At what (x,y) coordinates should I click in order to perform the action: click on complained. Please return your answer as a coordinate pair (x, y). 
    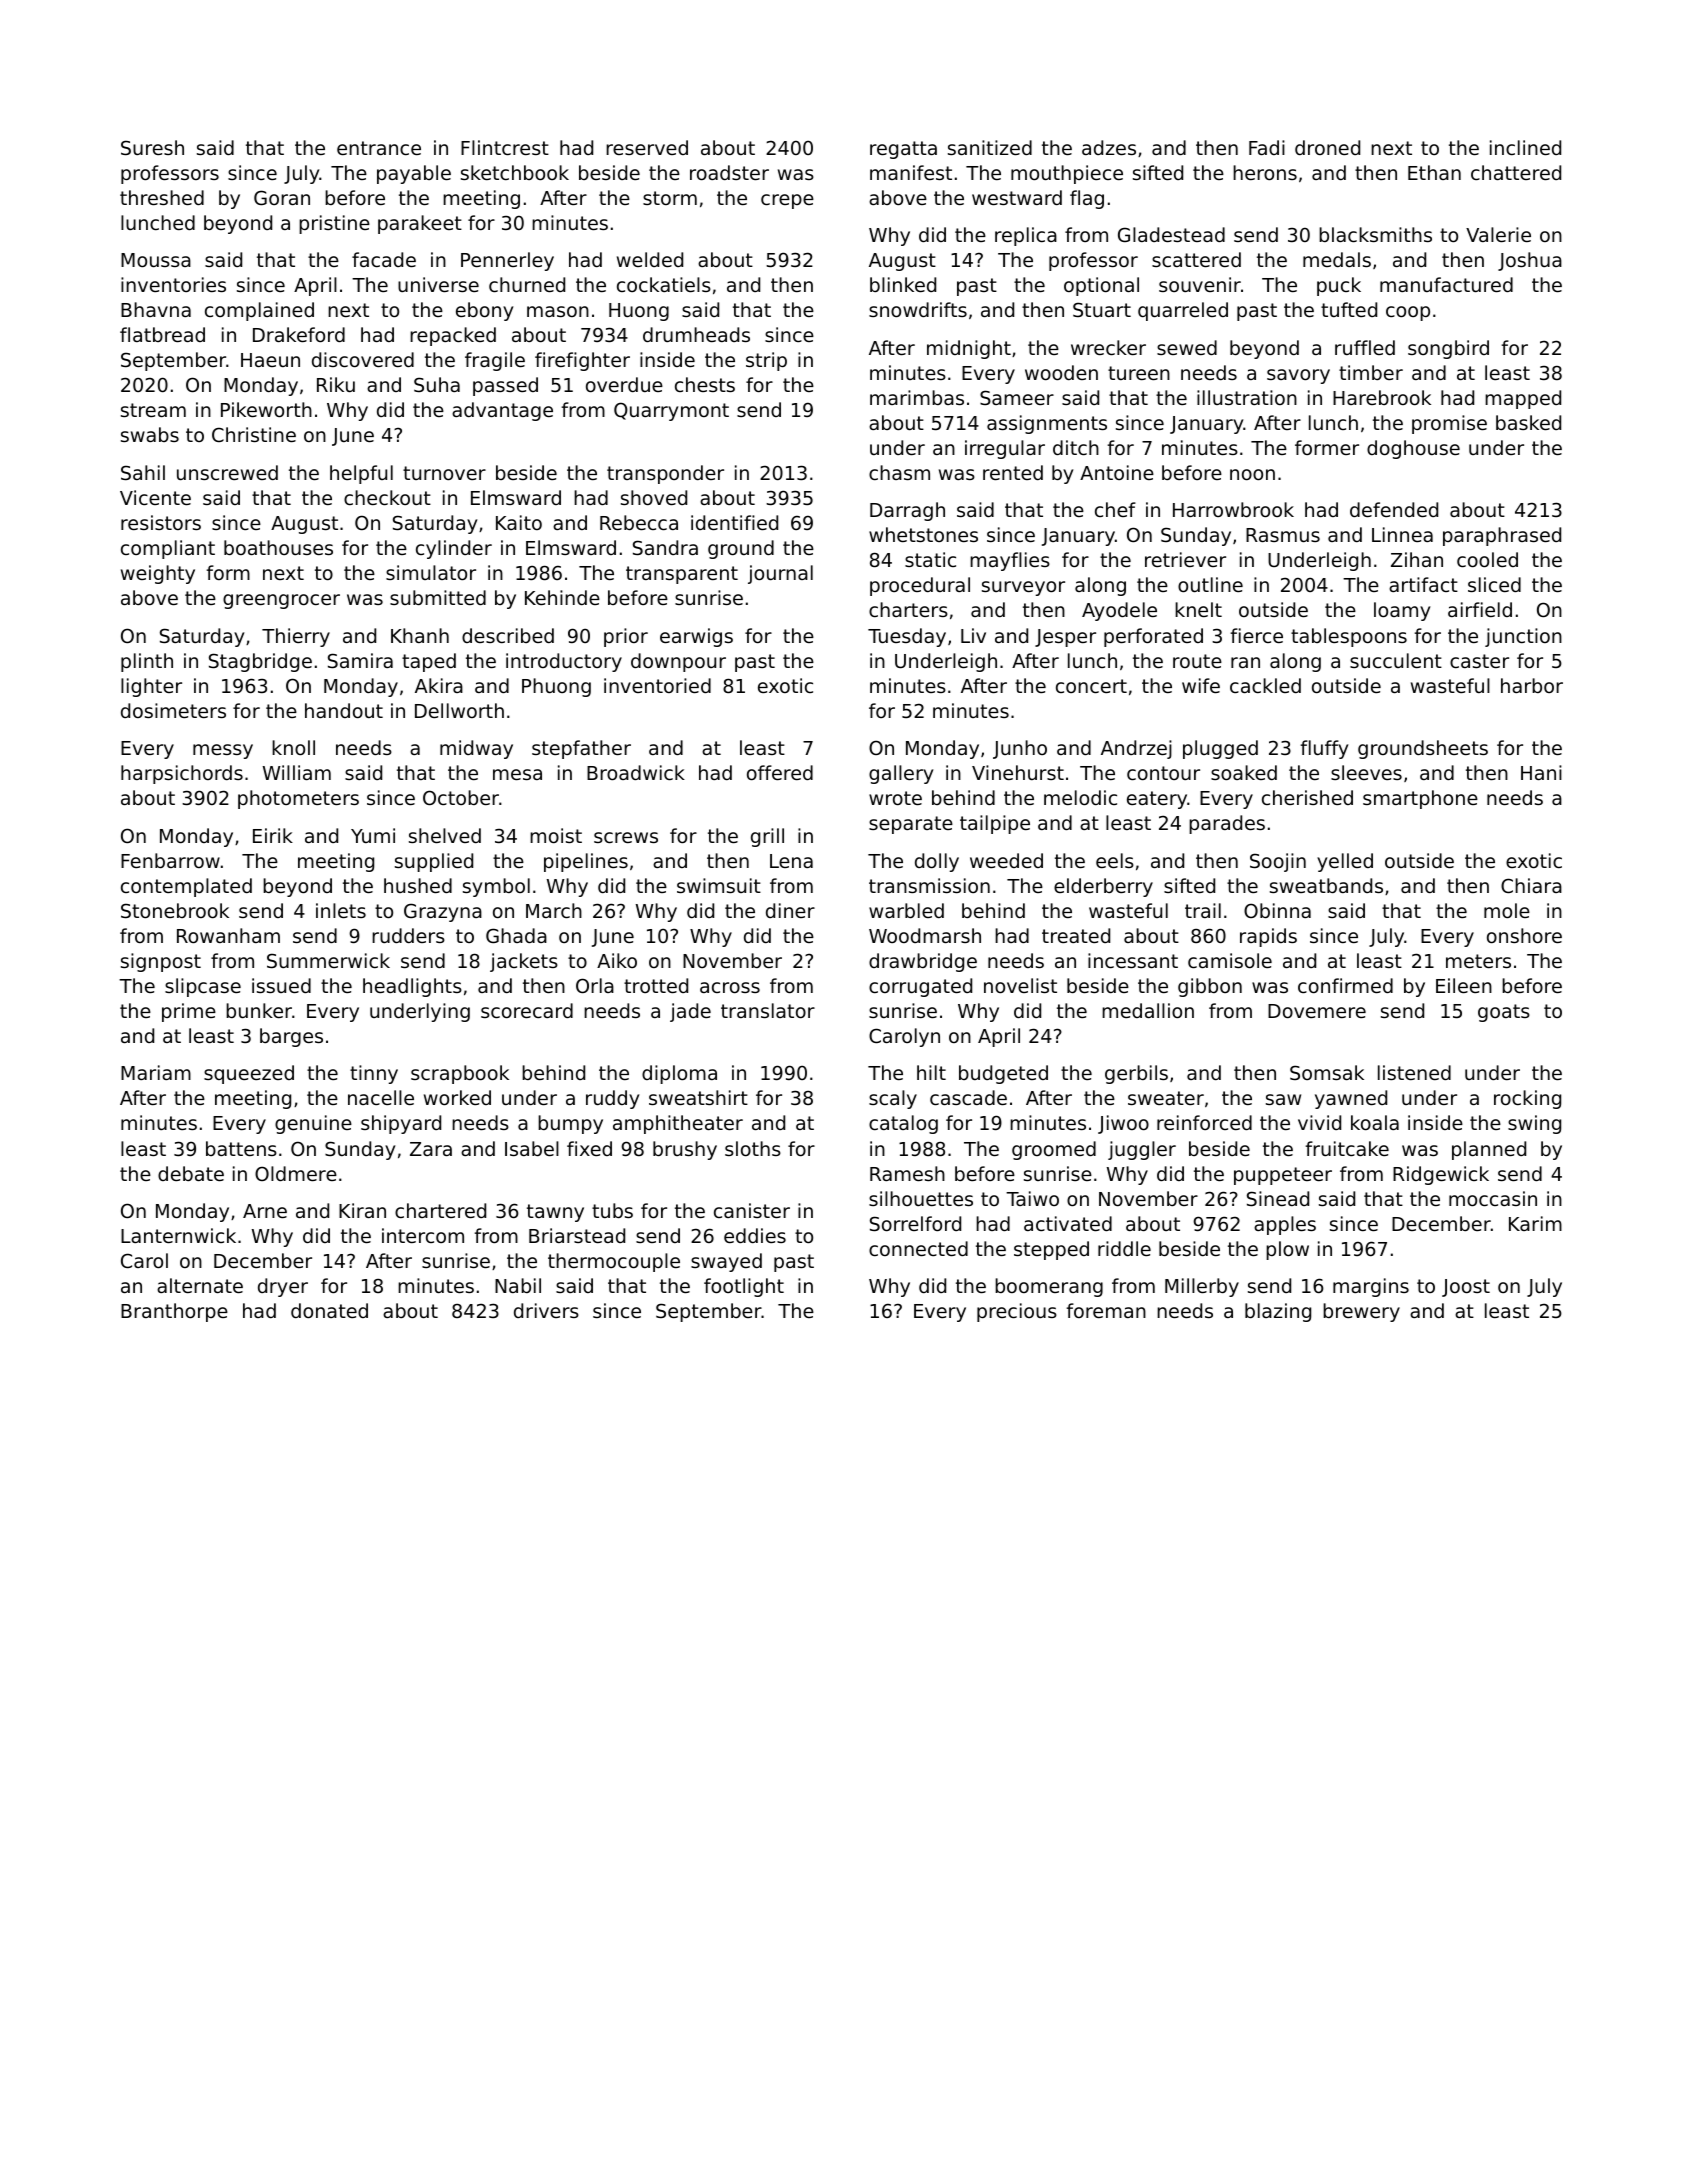
    Looking at the image, I should click on (259, 311).
